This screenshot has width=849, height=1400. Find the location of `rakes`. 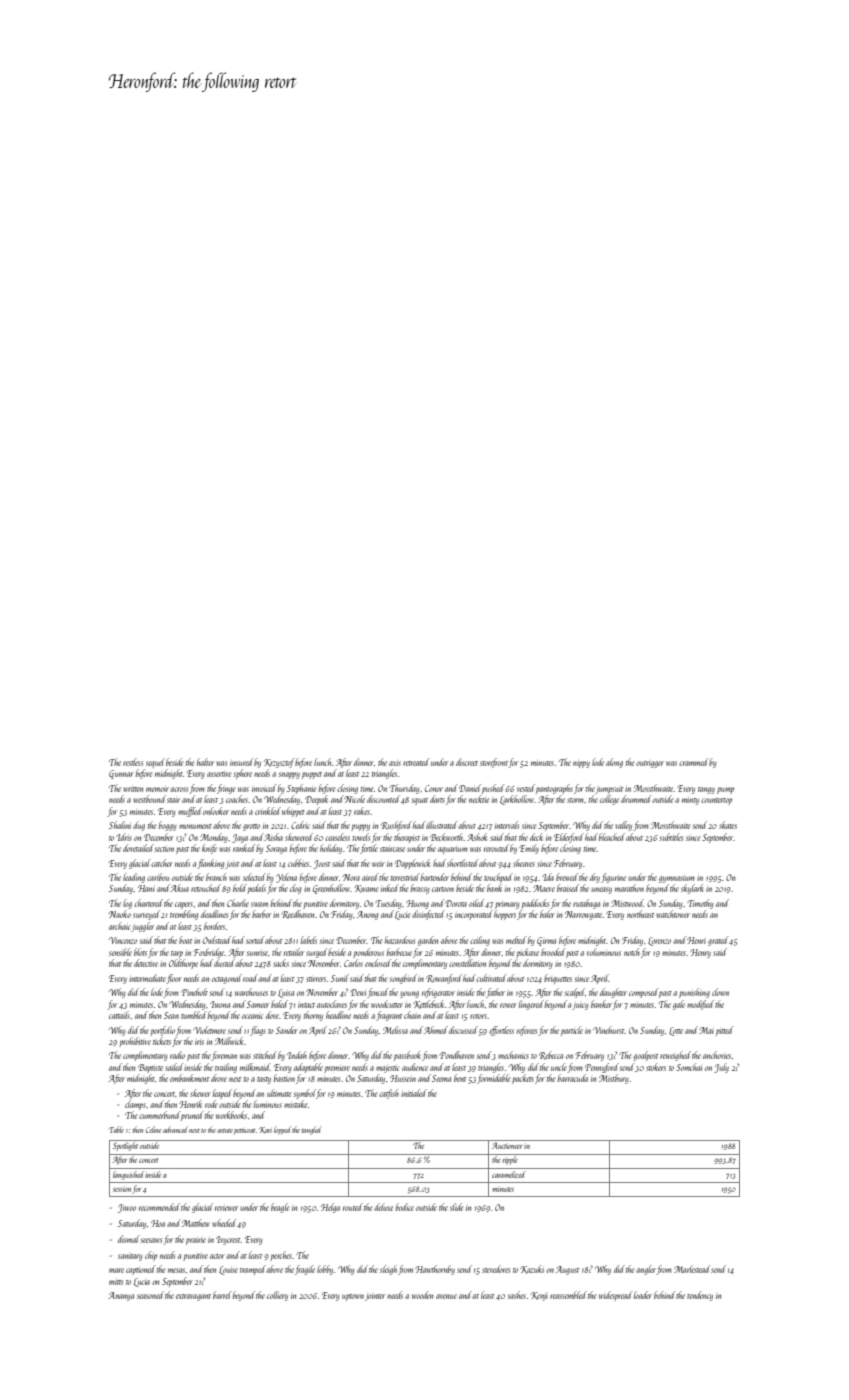

rakes is located at coordinates (362, 811).
